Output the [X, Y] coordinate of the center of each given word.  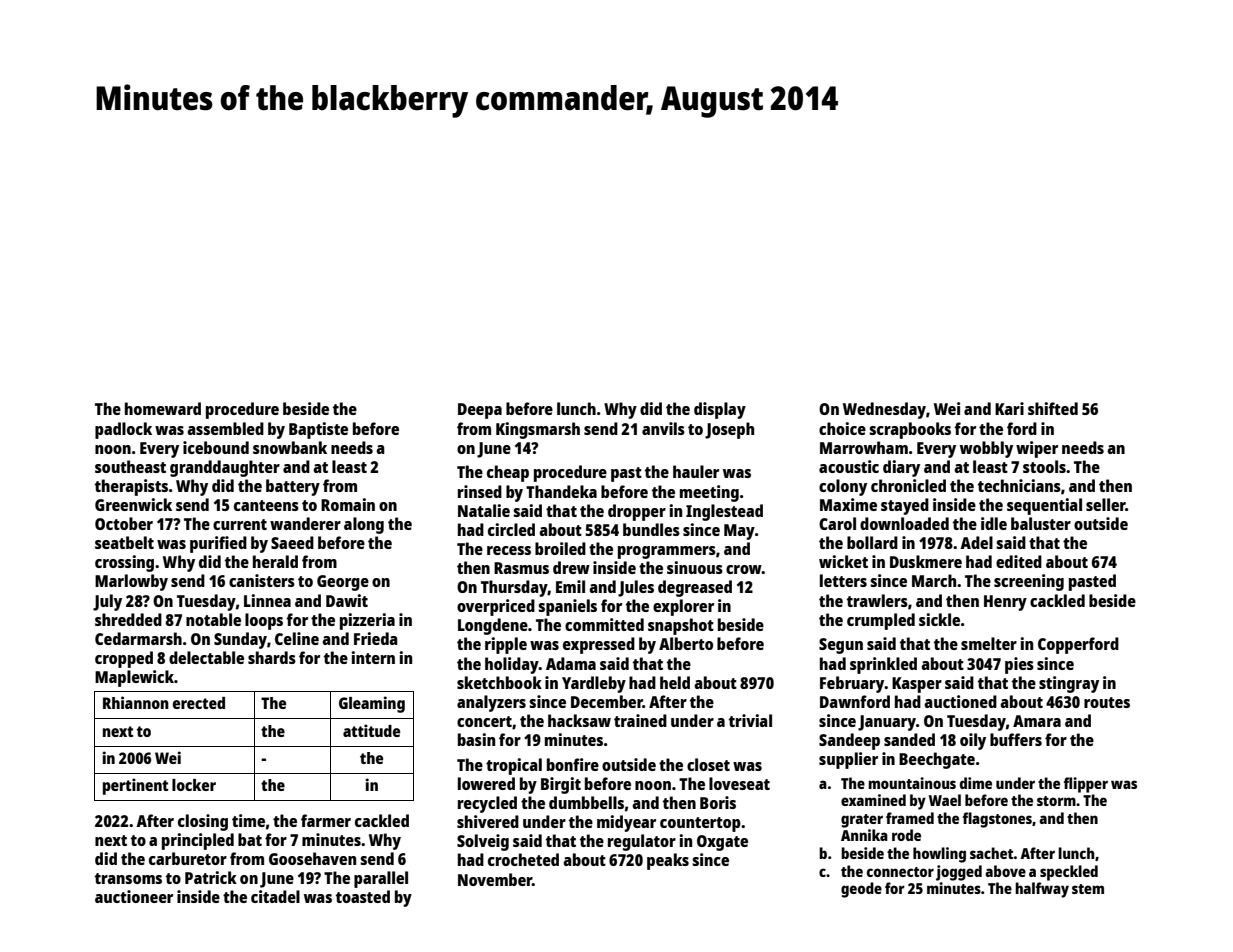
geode [861, 890]
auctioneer [134, 896]
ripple [506, 645]
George [343, 583]
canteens [266, 505]
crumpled [881, 621]
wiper [1037, 449]
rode [906, 835]
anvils [663, 428]
